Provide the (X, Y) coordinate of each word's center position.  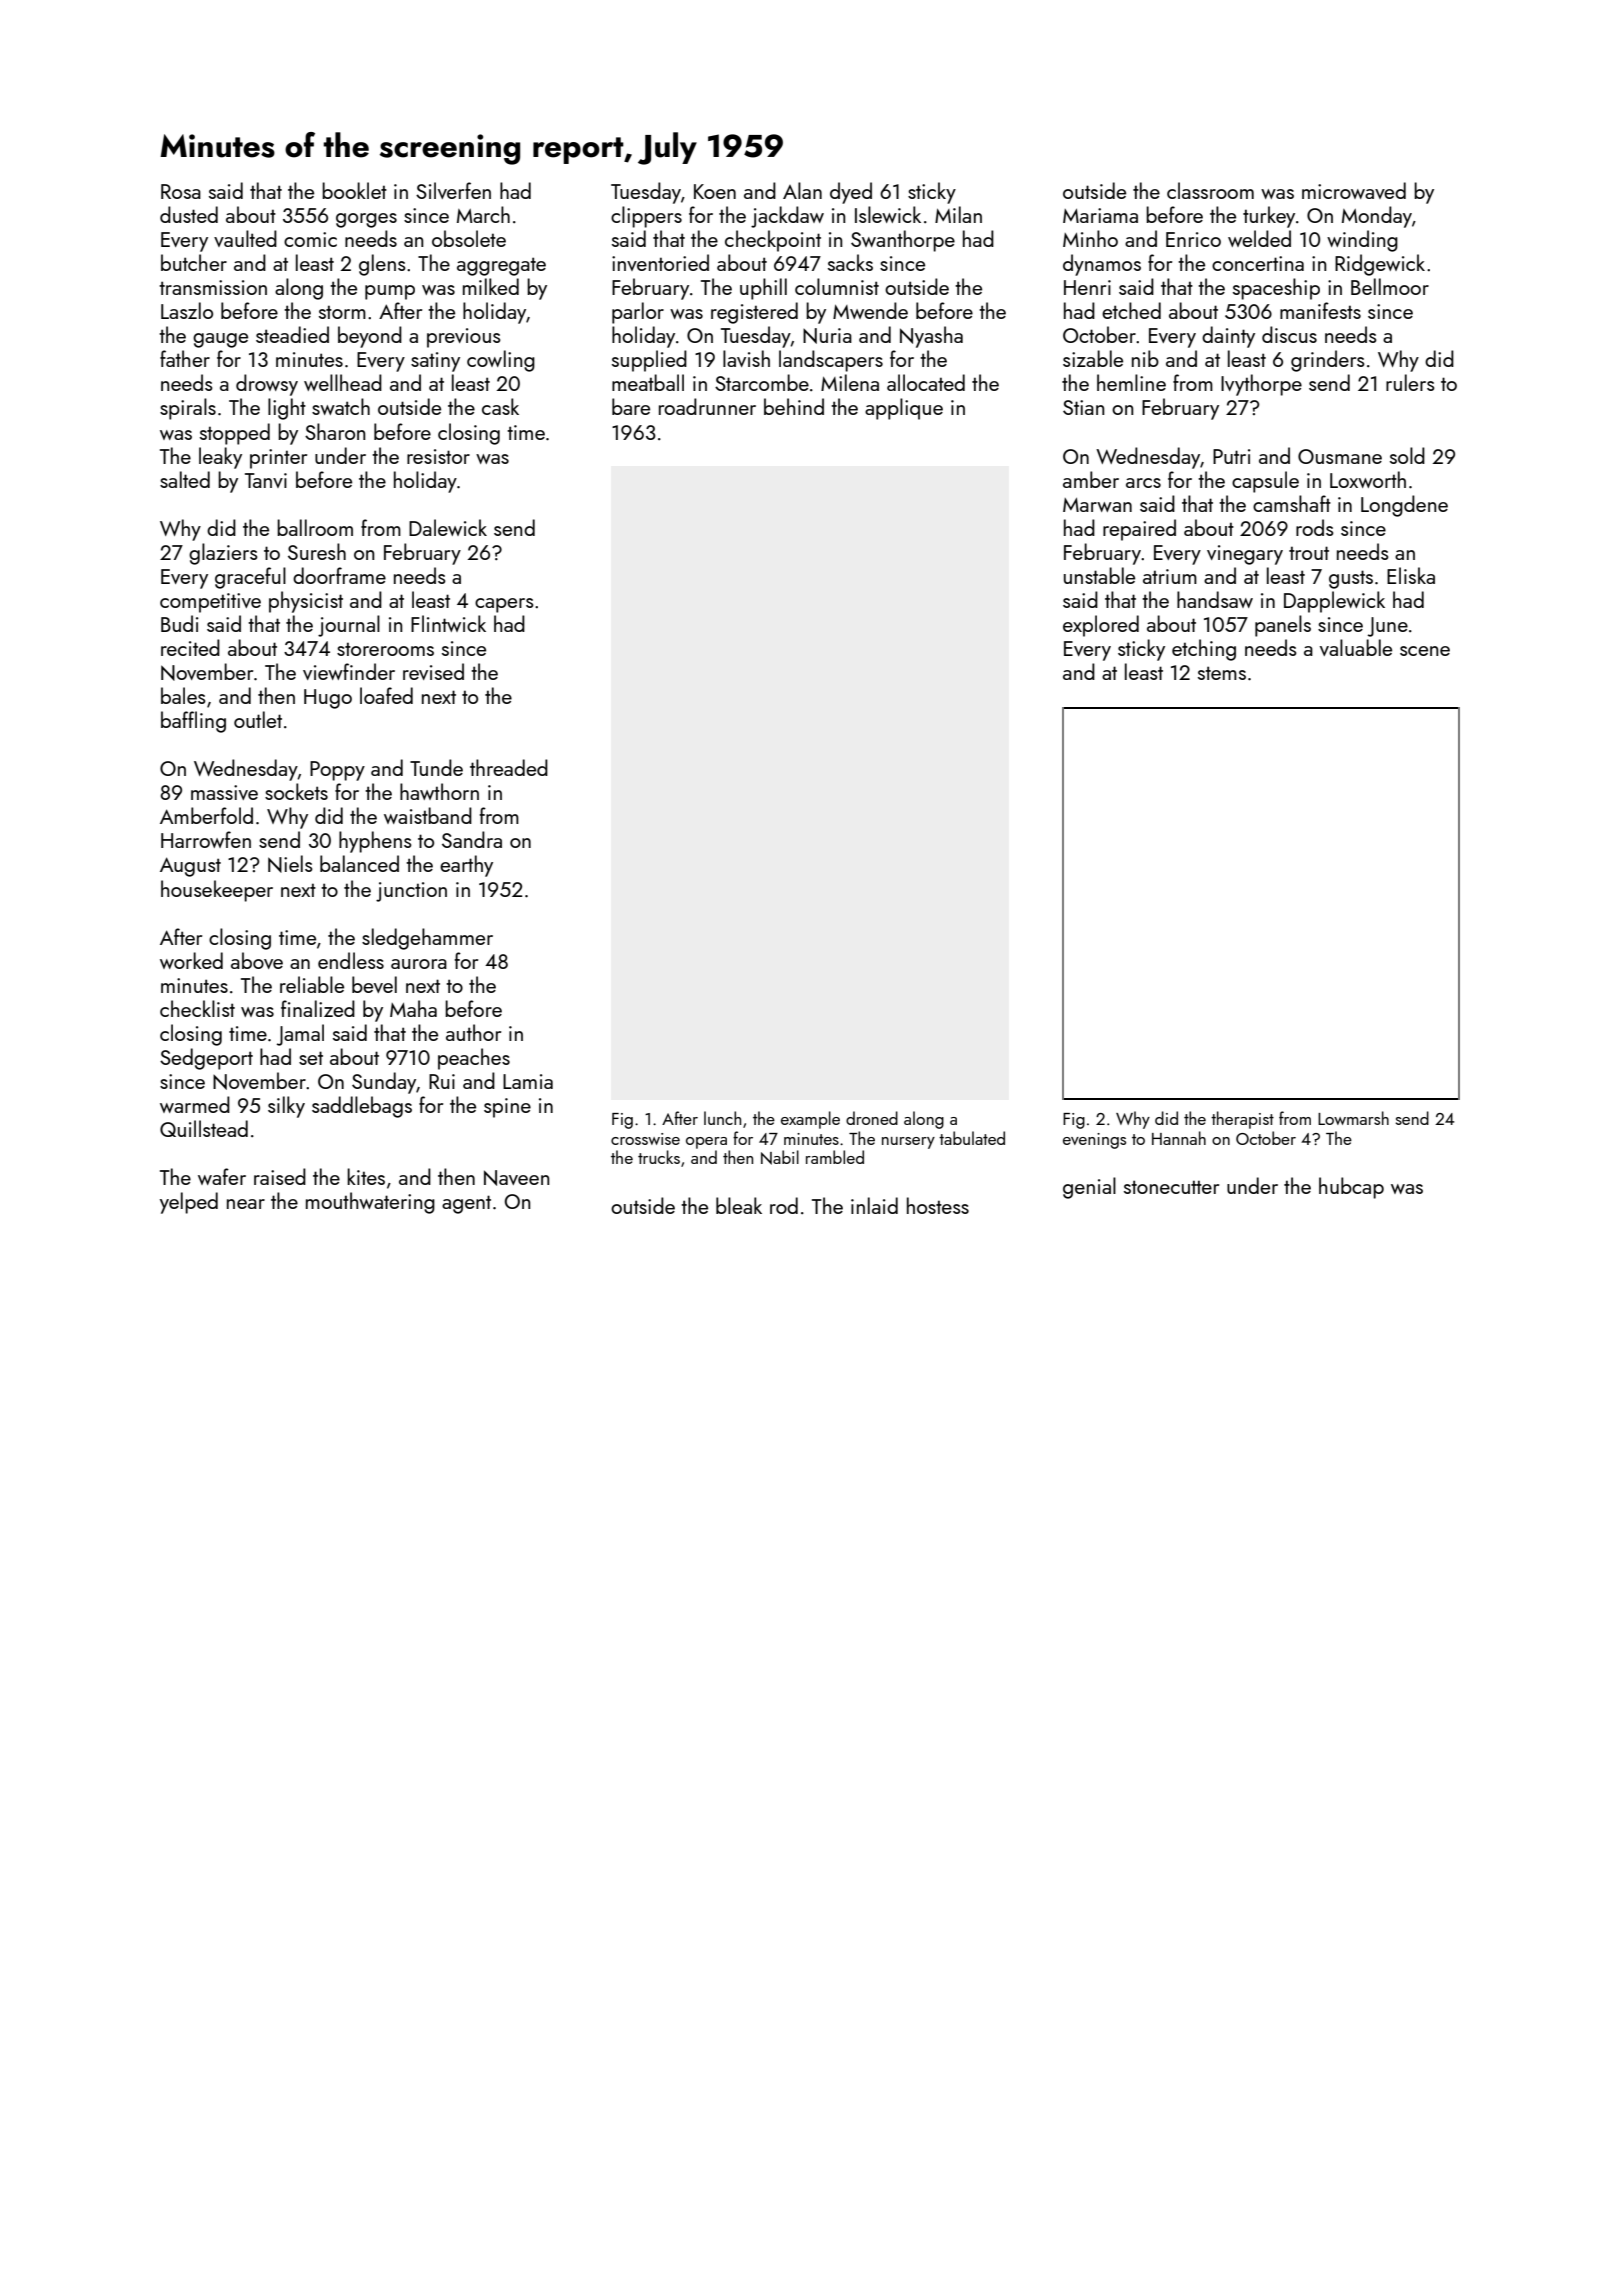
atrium (1170, 576)
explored (1101, 626)
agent (466, 1204)
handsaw (1215, 599)
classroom (1210, 190)
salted (185, 479)
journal (349, 626)
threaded (509, 767)
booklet (354, 190)
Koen (715, 191)
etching (1204, 650)
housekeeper (217, 891)
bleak (739, 1205)
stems (1222, 673)
